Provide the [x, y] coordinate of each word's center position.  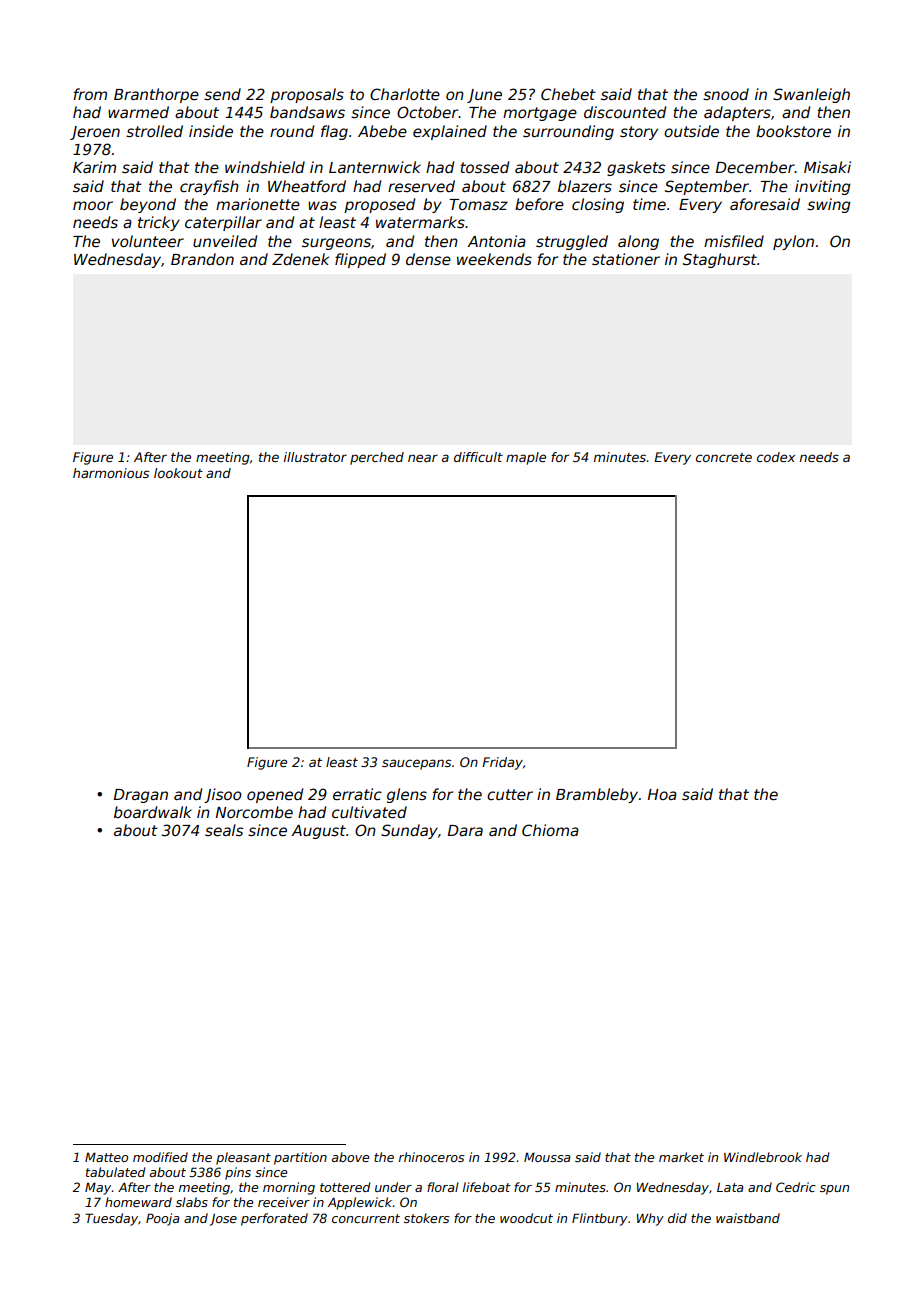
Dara [465, 830]
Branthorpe [156, 95]
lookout [178, 473]
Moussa [547, 1157]
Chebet [568, 94]
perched [377, 458]
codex [776, 457]
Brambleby [597, 795]
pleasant [243, 1158]
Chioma [550, 830]
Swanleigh [811, 95]
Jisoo [223, 795]
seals [224, 830]
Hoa [662, 794]
